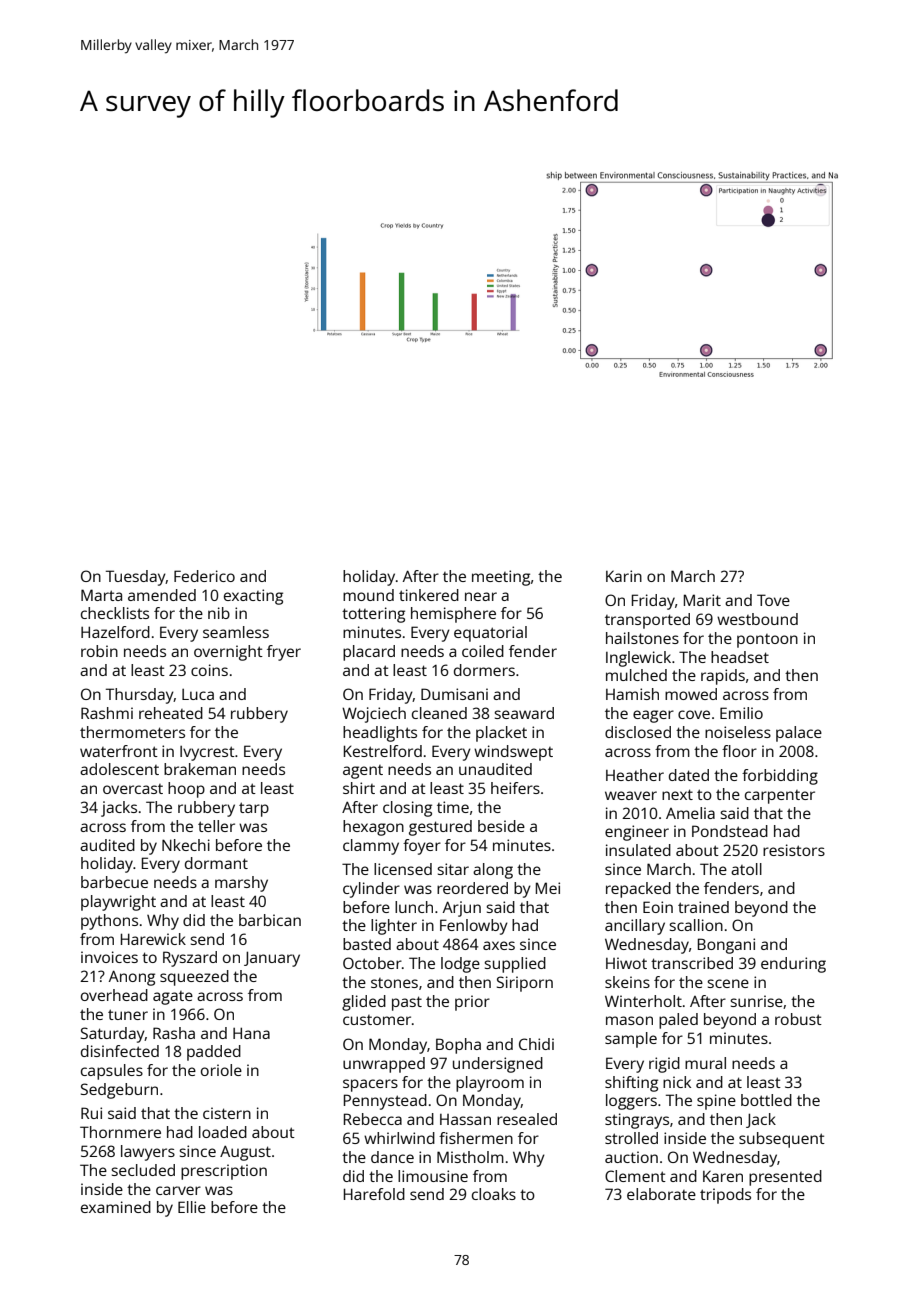 Image resolution: width=908 pixels, height=1316 pixels. I want to click on examined, so click(116, 1207).
